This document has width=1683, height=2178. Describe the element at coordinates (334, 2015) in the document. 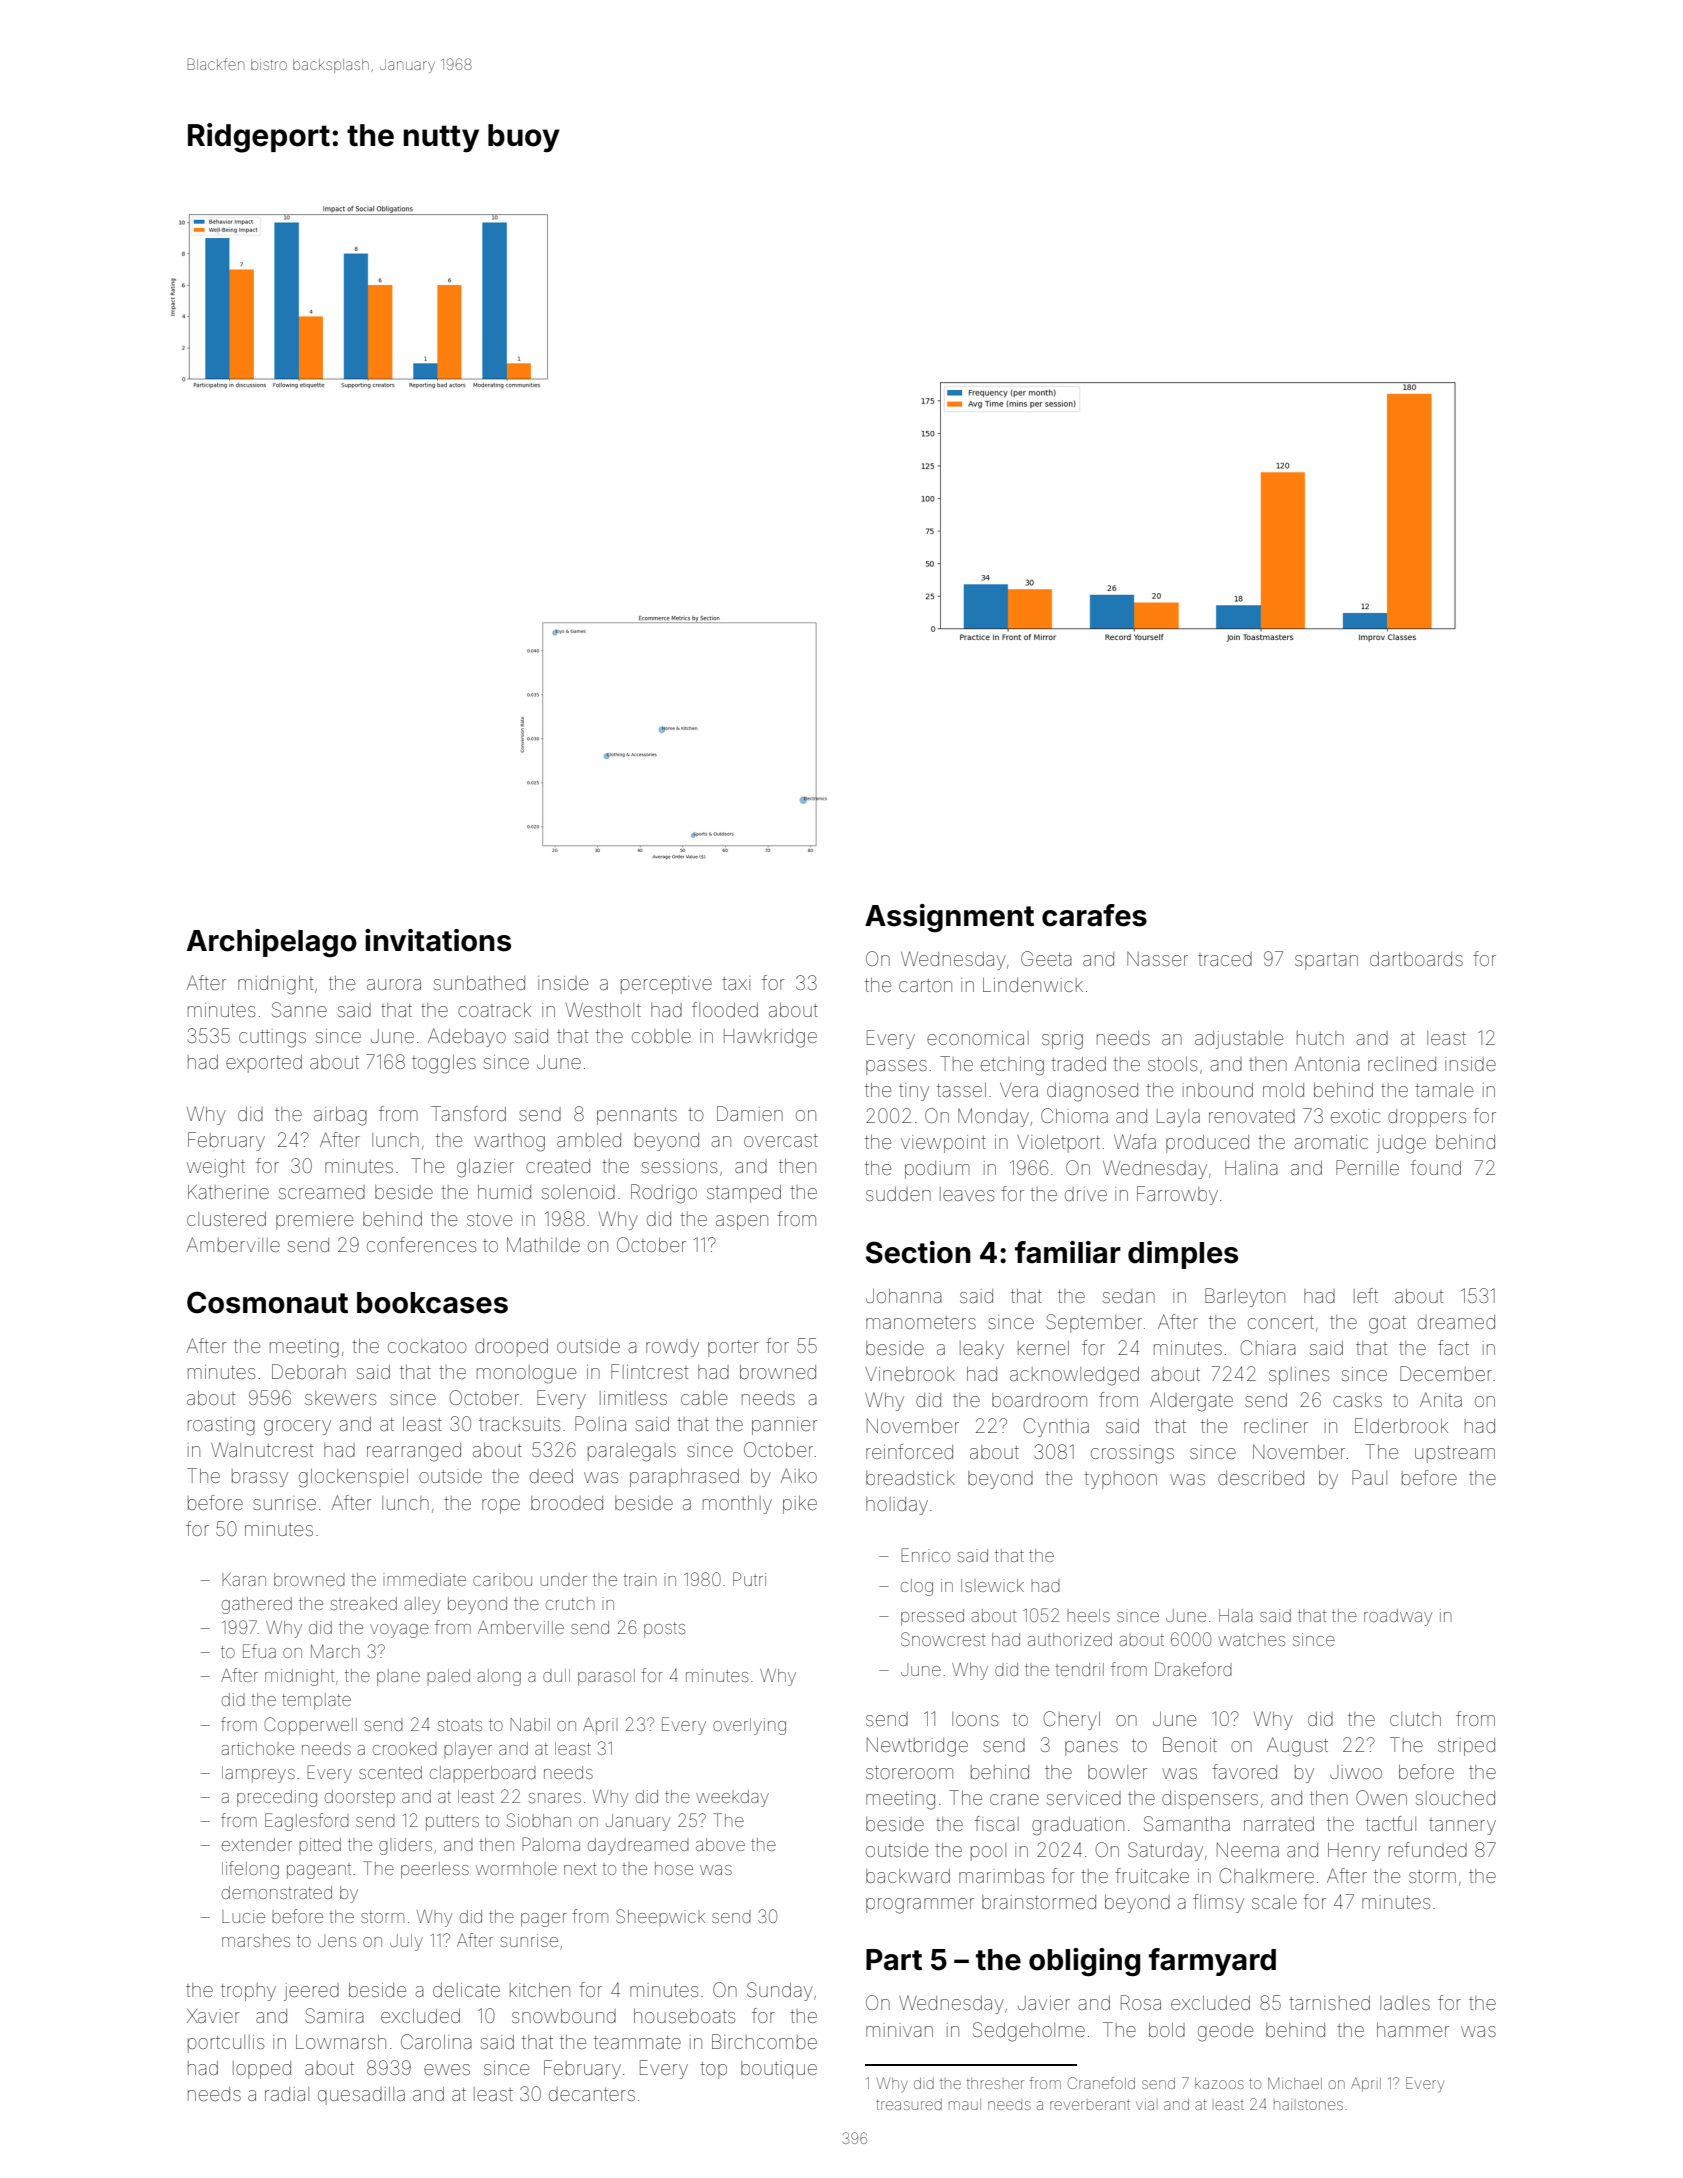

I see `Samira` at that location.
